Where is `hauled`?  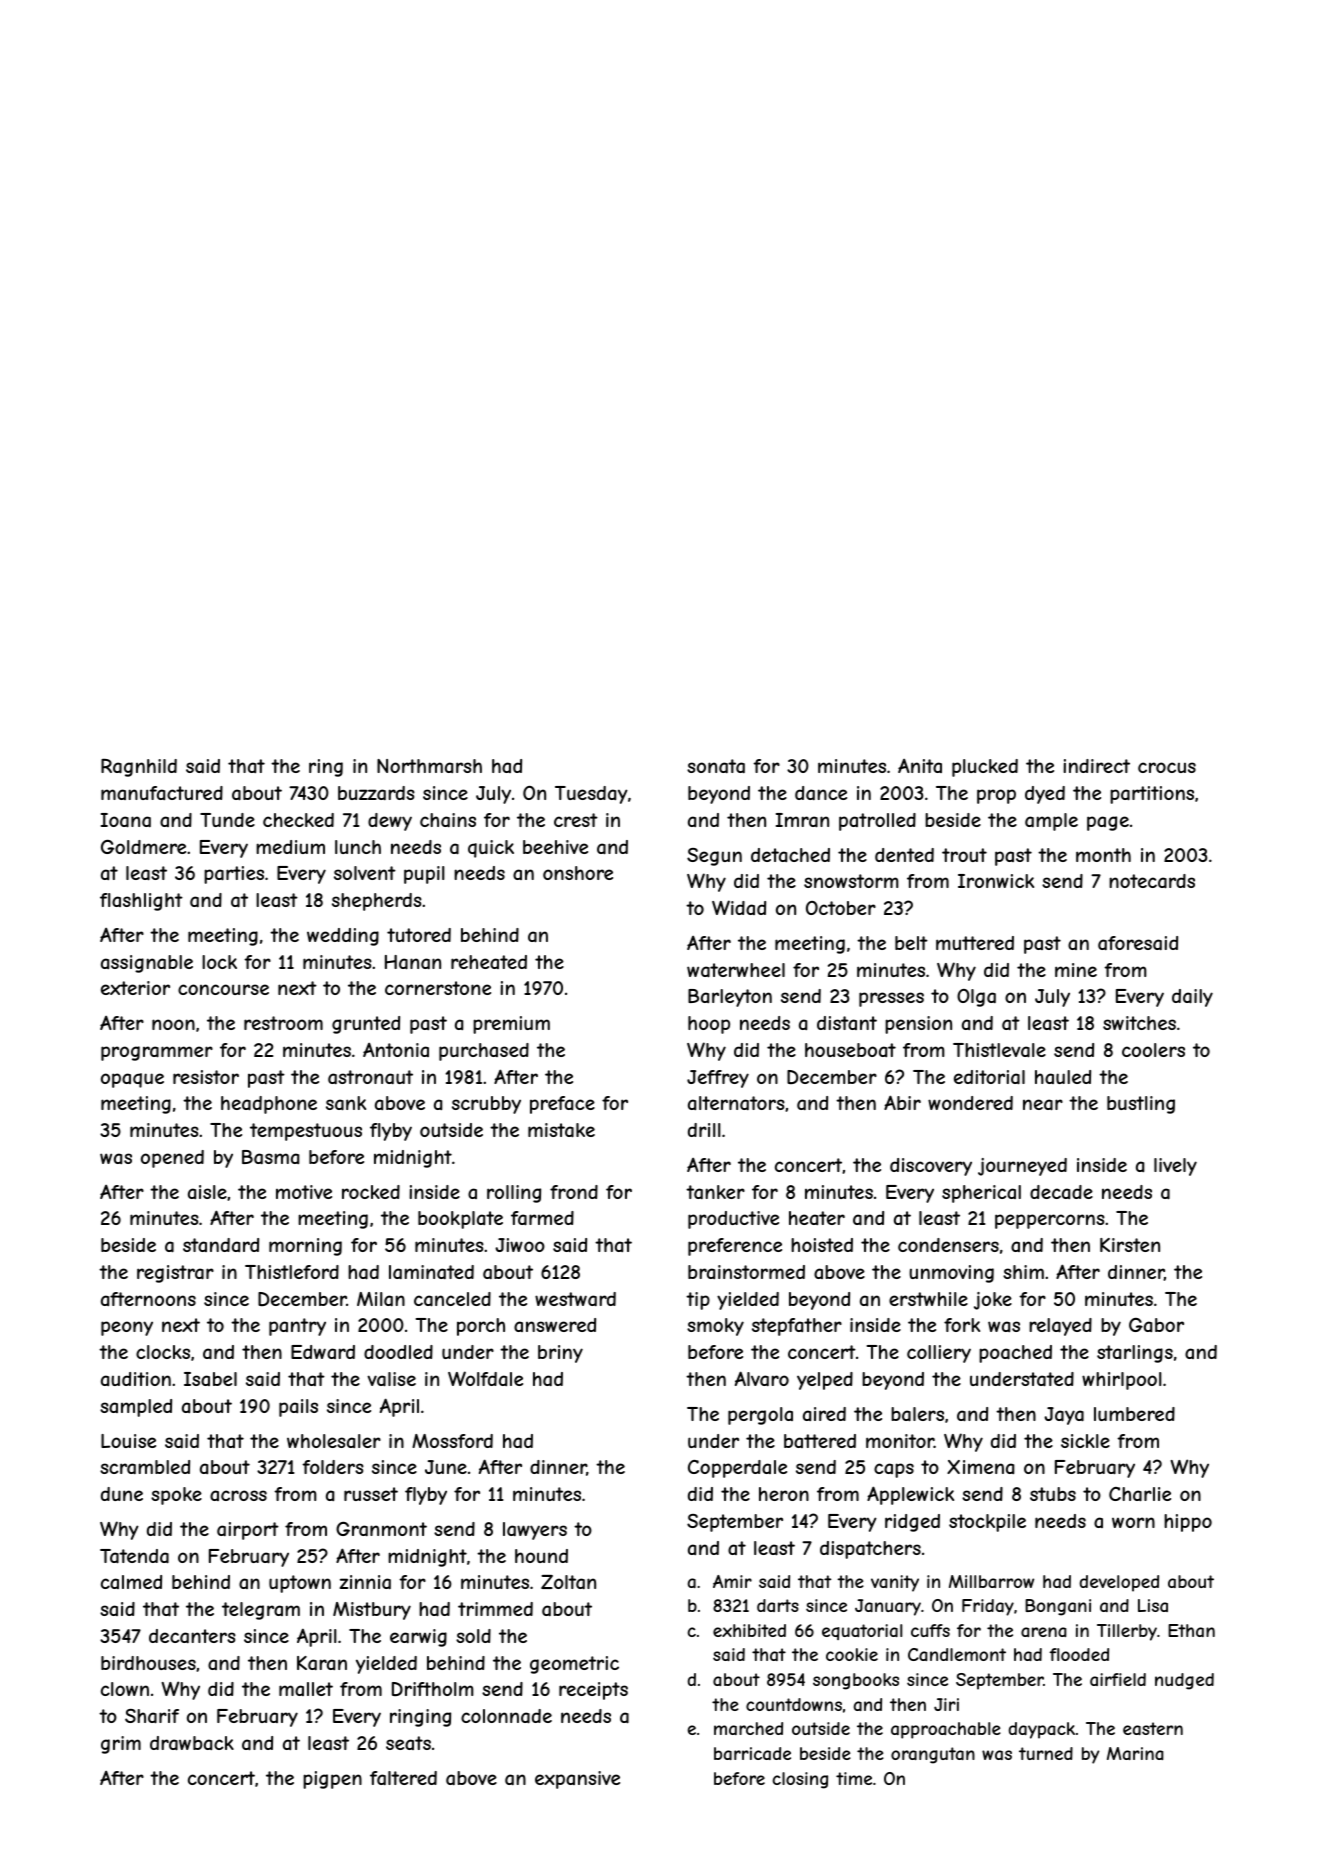
hauled is located at coordinates (1063, 1077).
